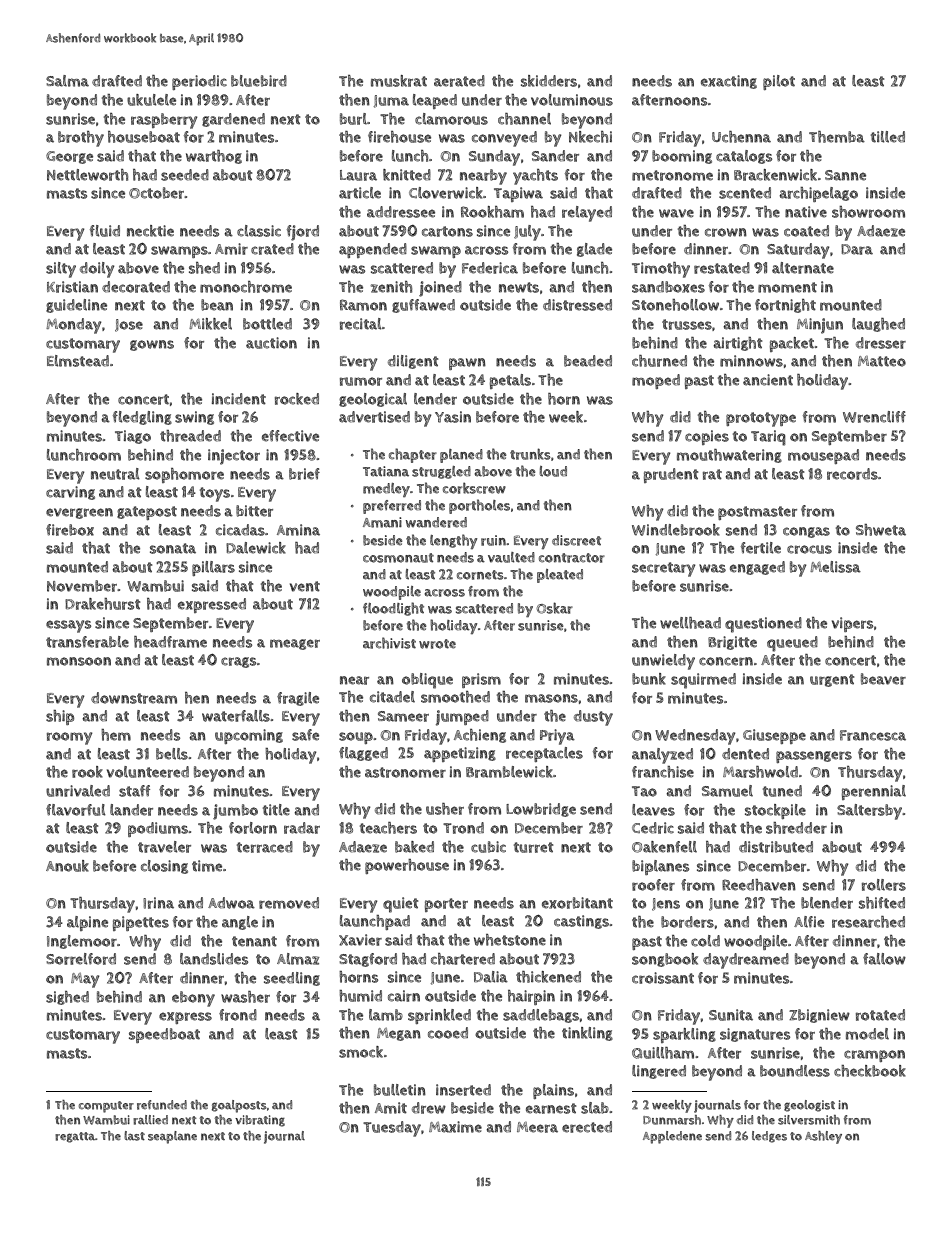 This page has width=952, height=1233. What do you see at coordinates (888, 137) in the page?
I see `tilled` at bounding box center [888, 137].
